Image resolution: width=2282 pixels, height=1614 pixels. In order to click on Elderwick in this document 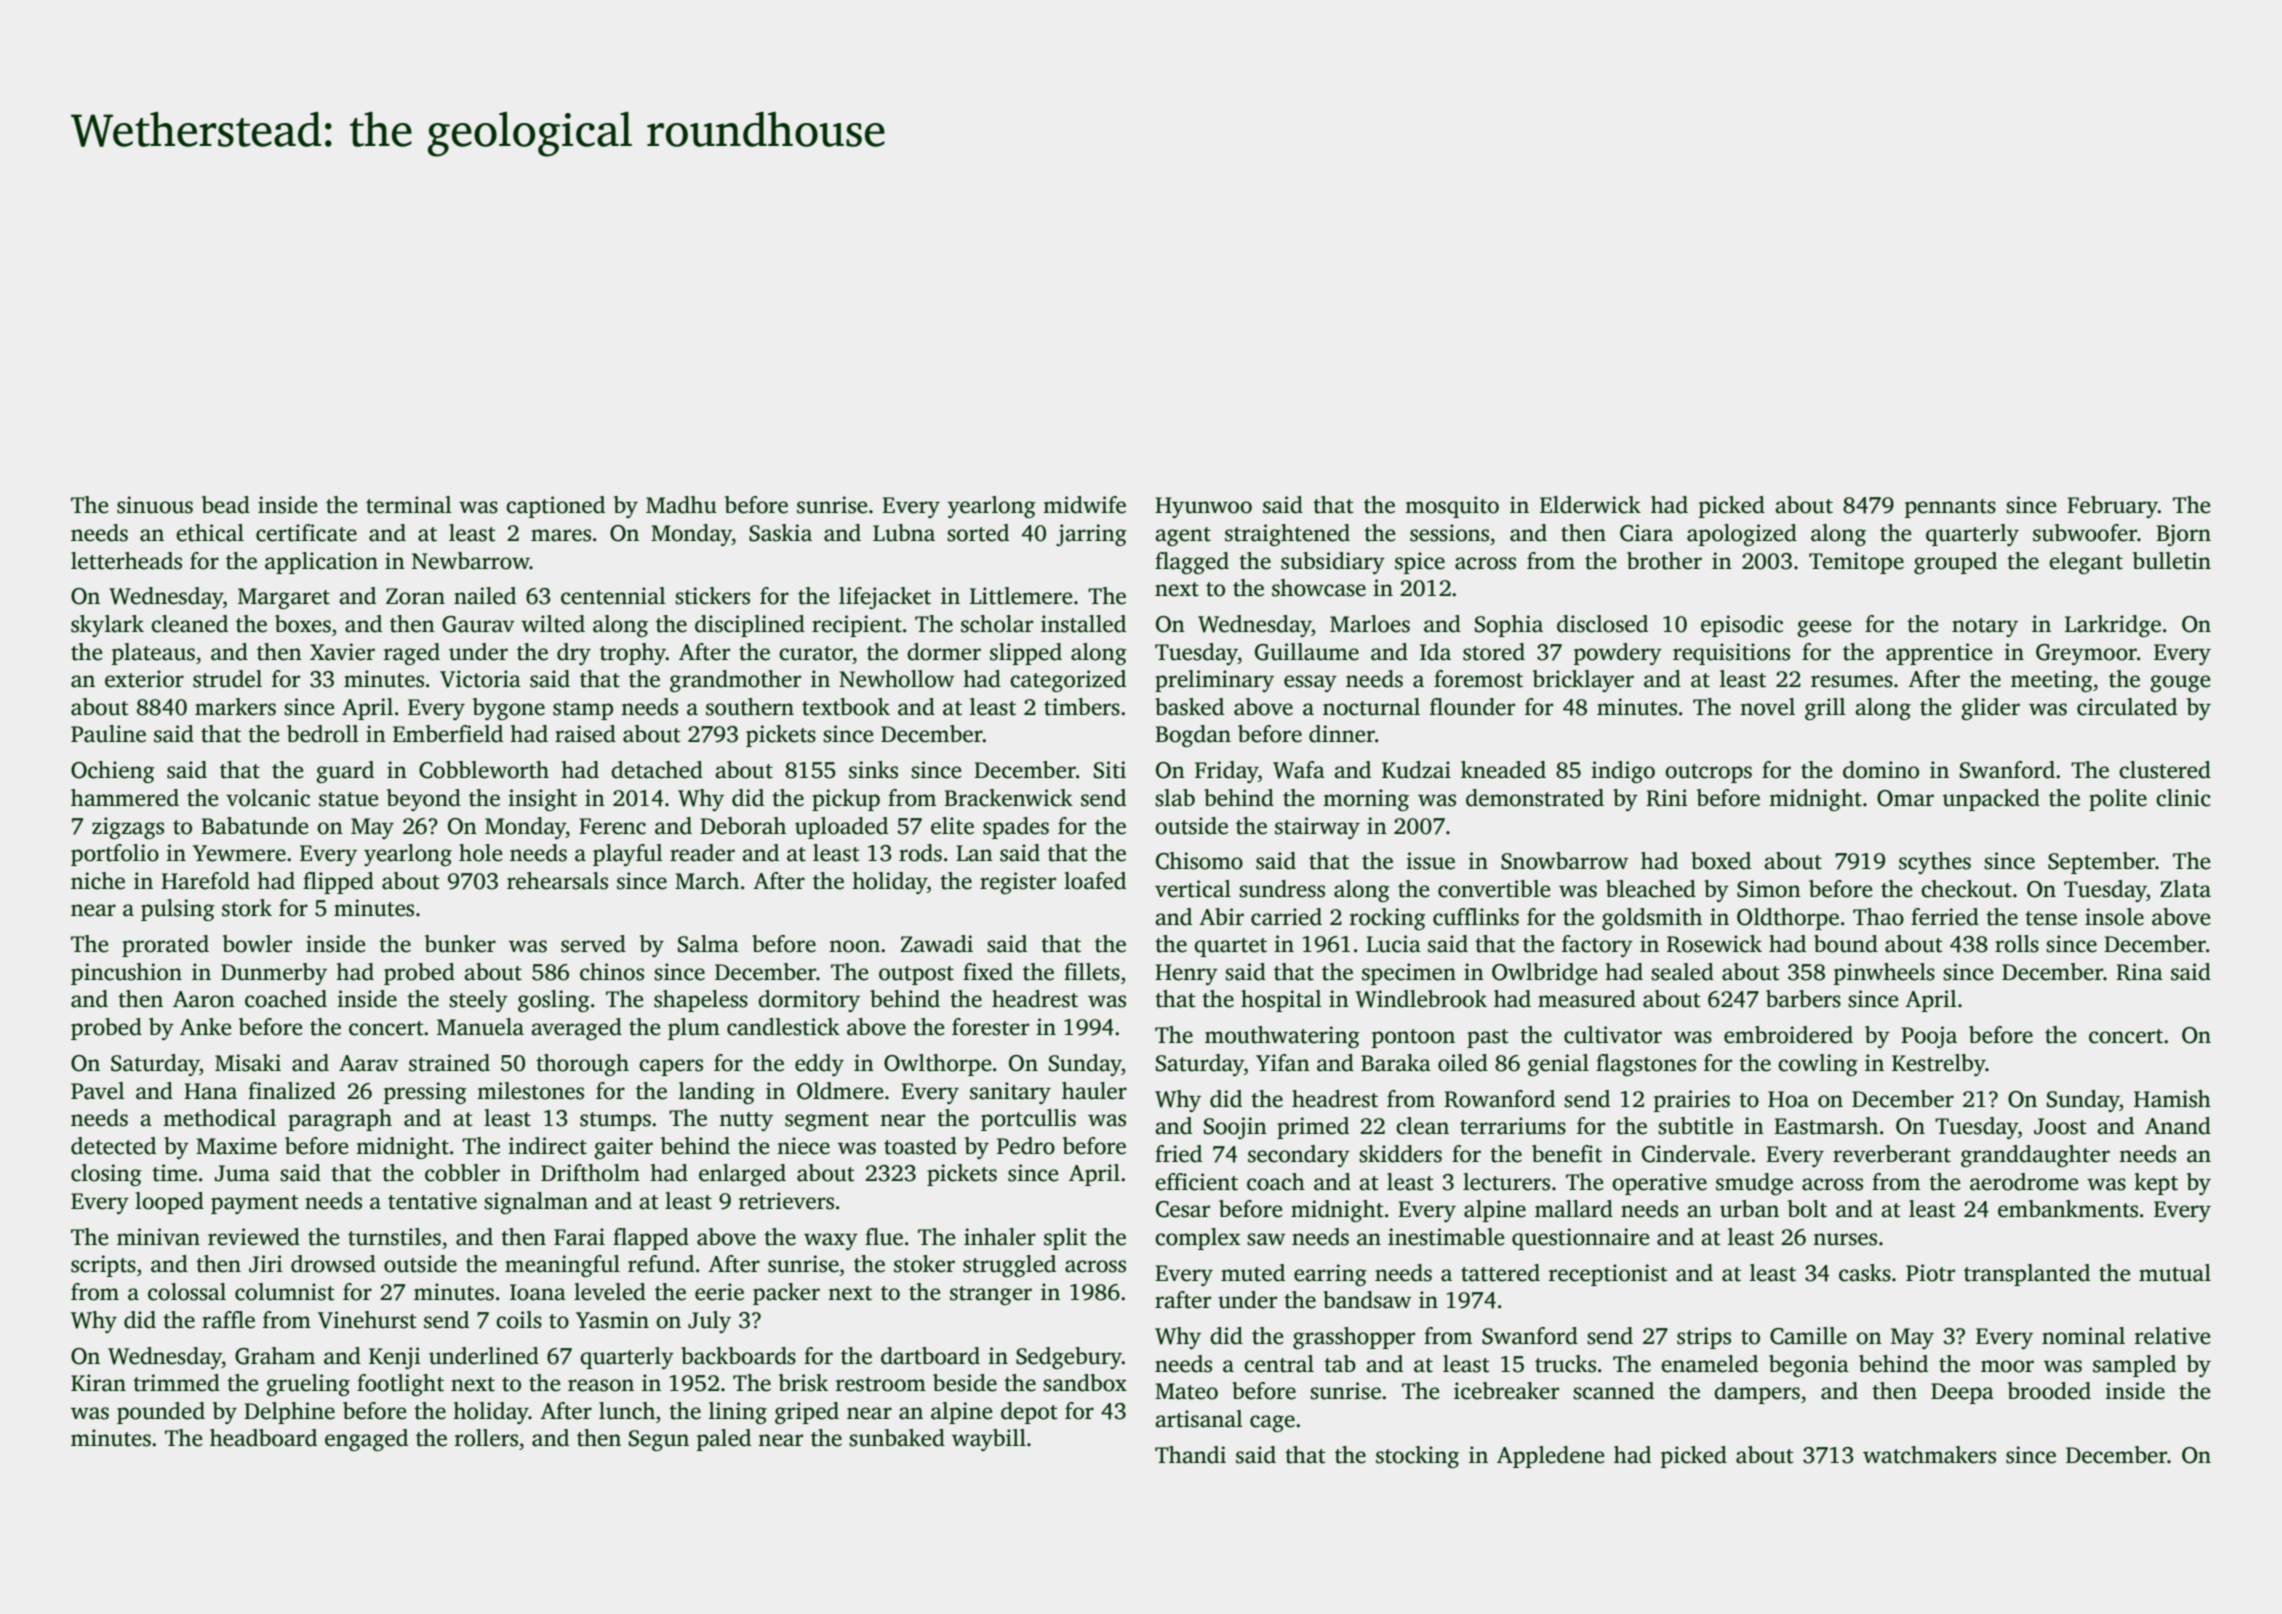, I will do `click(1590, 505)`.
